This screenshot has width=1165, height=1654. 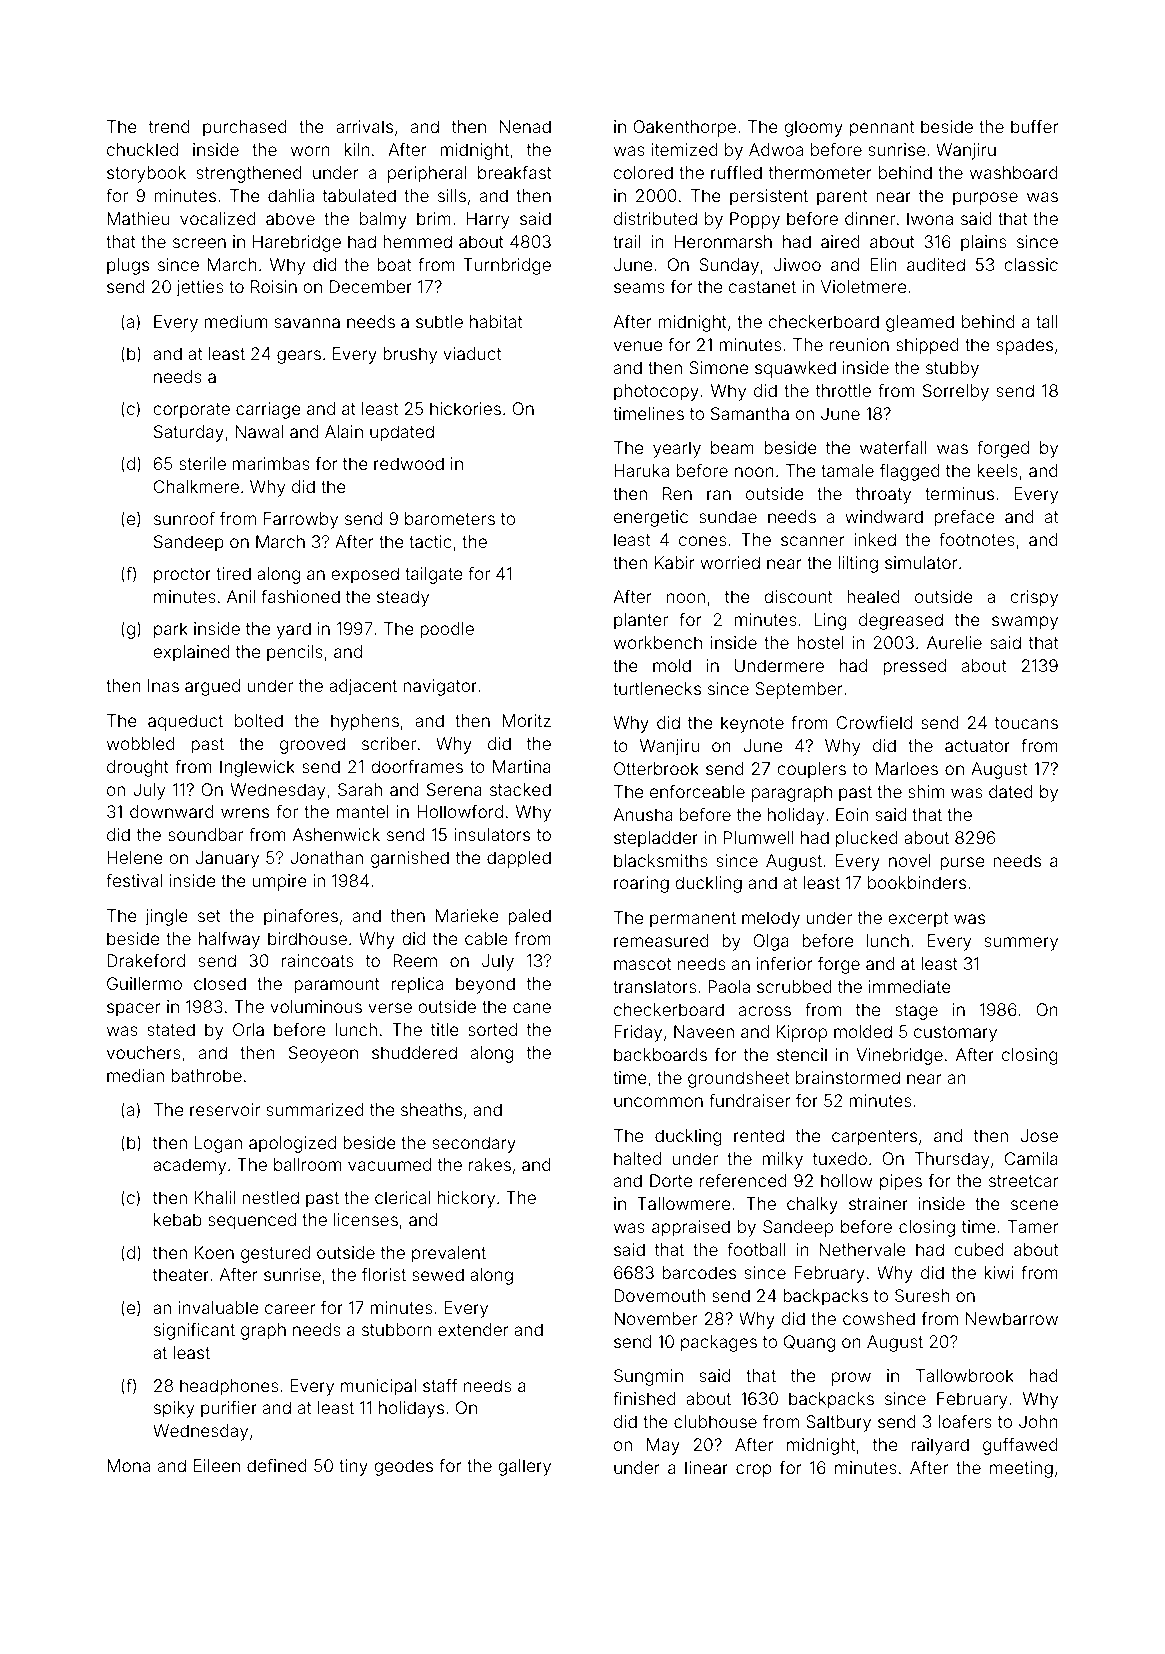 I want to click on median, so click(x=135, y=1075).
